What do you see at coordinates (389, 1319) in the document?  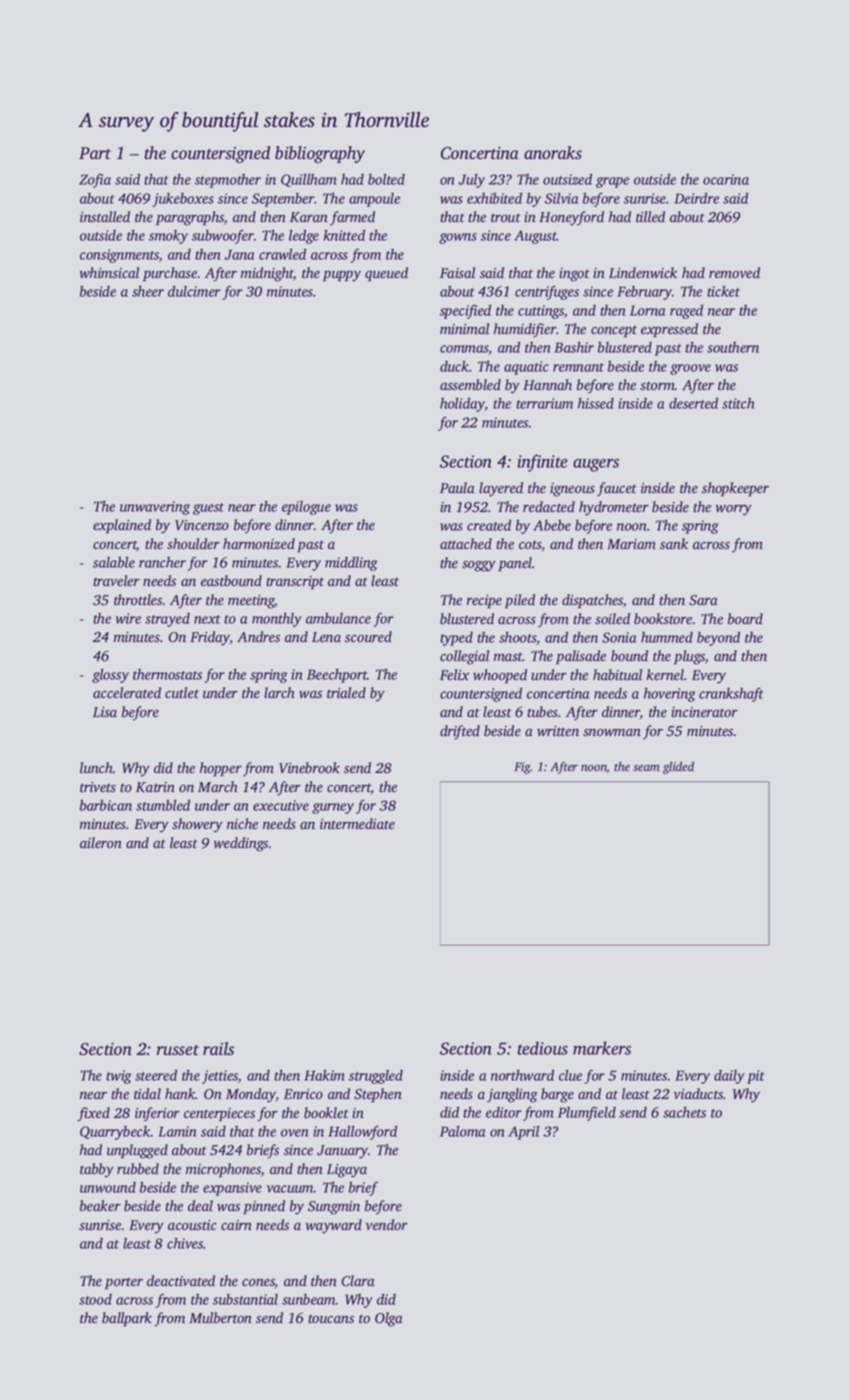 I see `Olga` at bounding box center [389, 1319].
